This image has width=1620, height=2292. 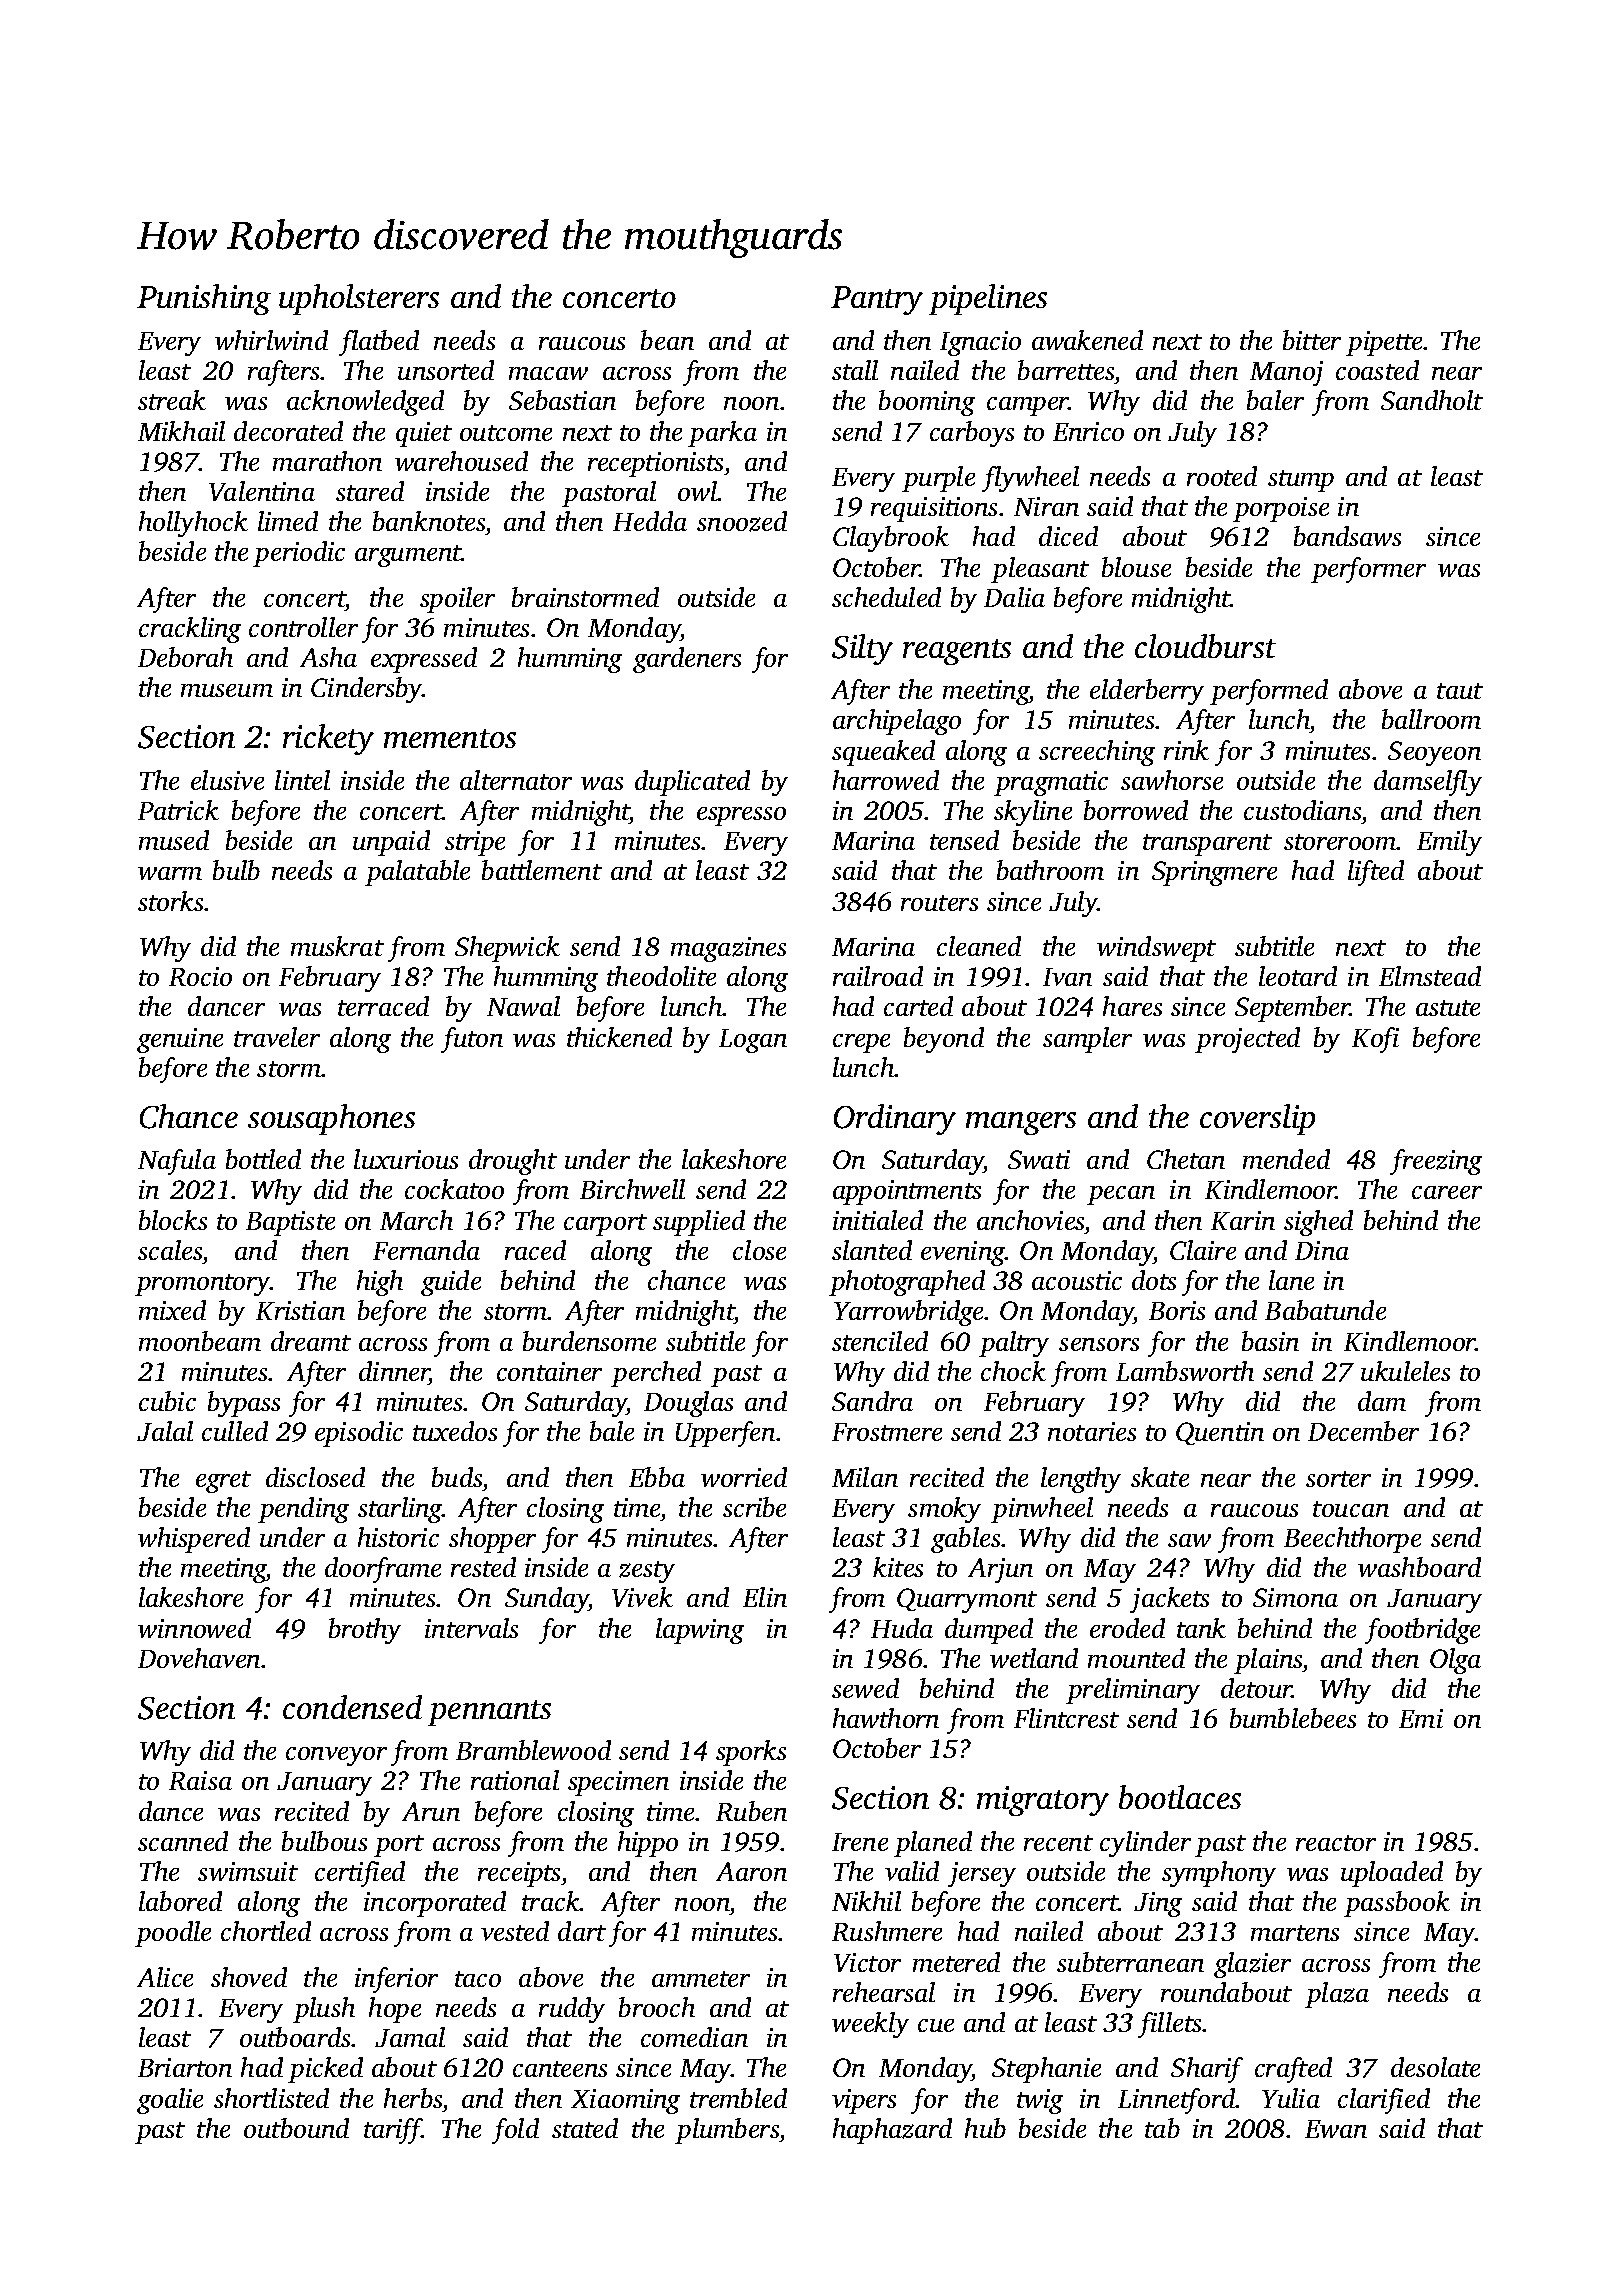 What do you see at coordinates (1177, 2101) in the image?
I see `Linnetford` at bounding box center [1177, 2101].
